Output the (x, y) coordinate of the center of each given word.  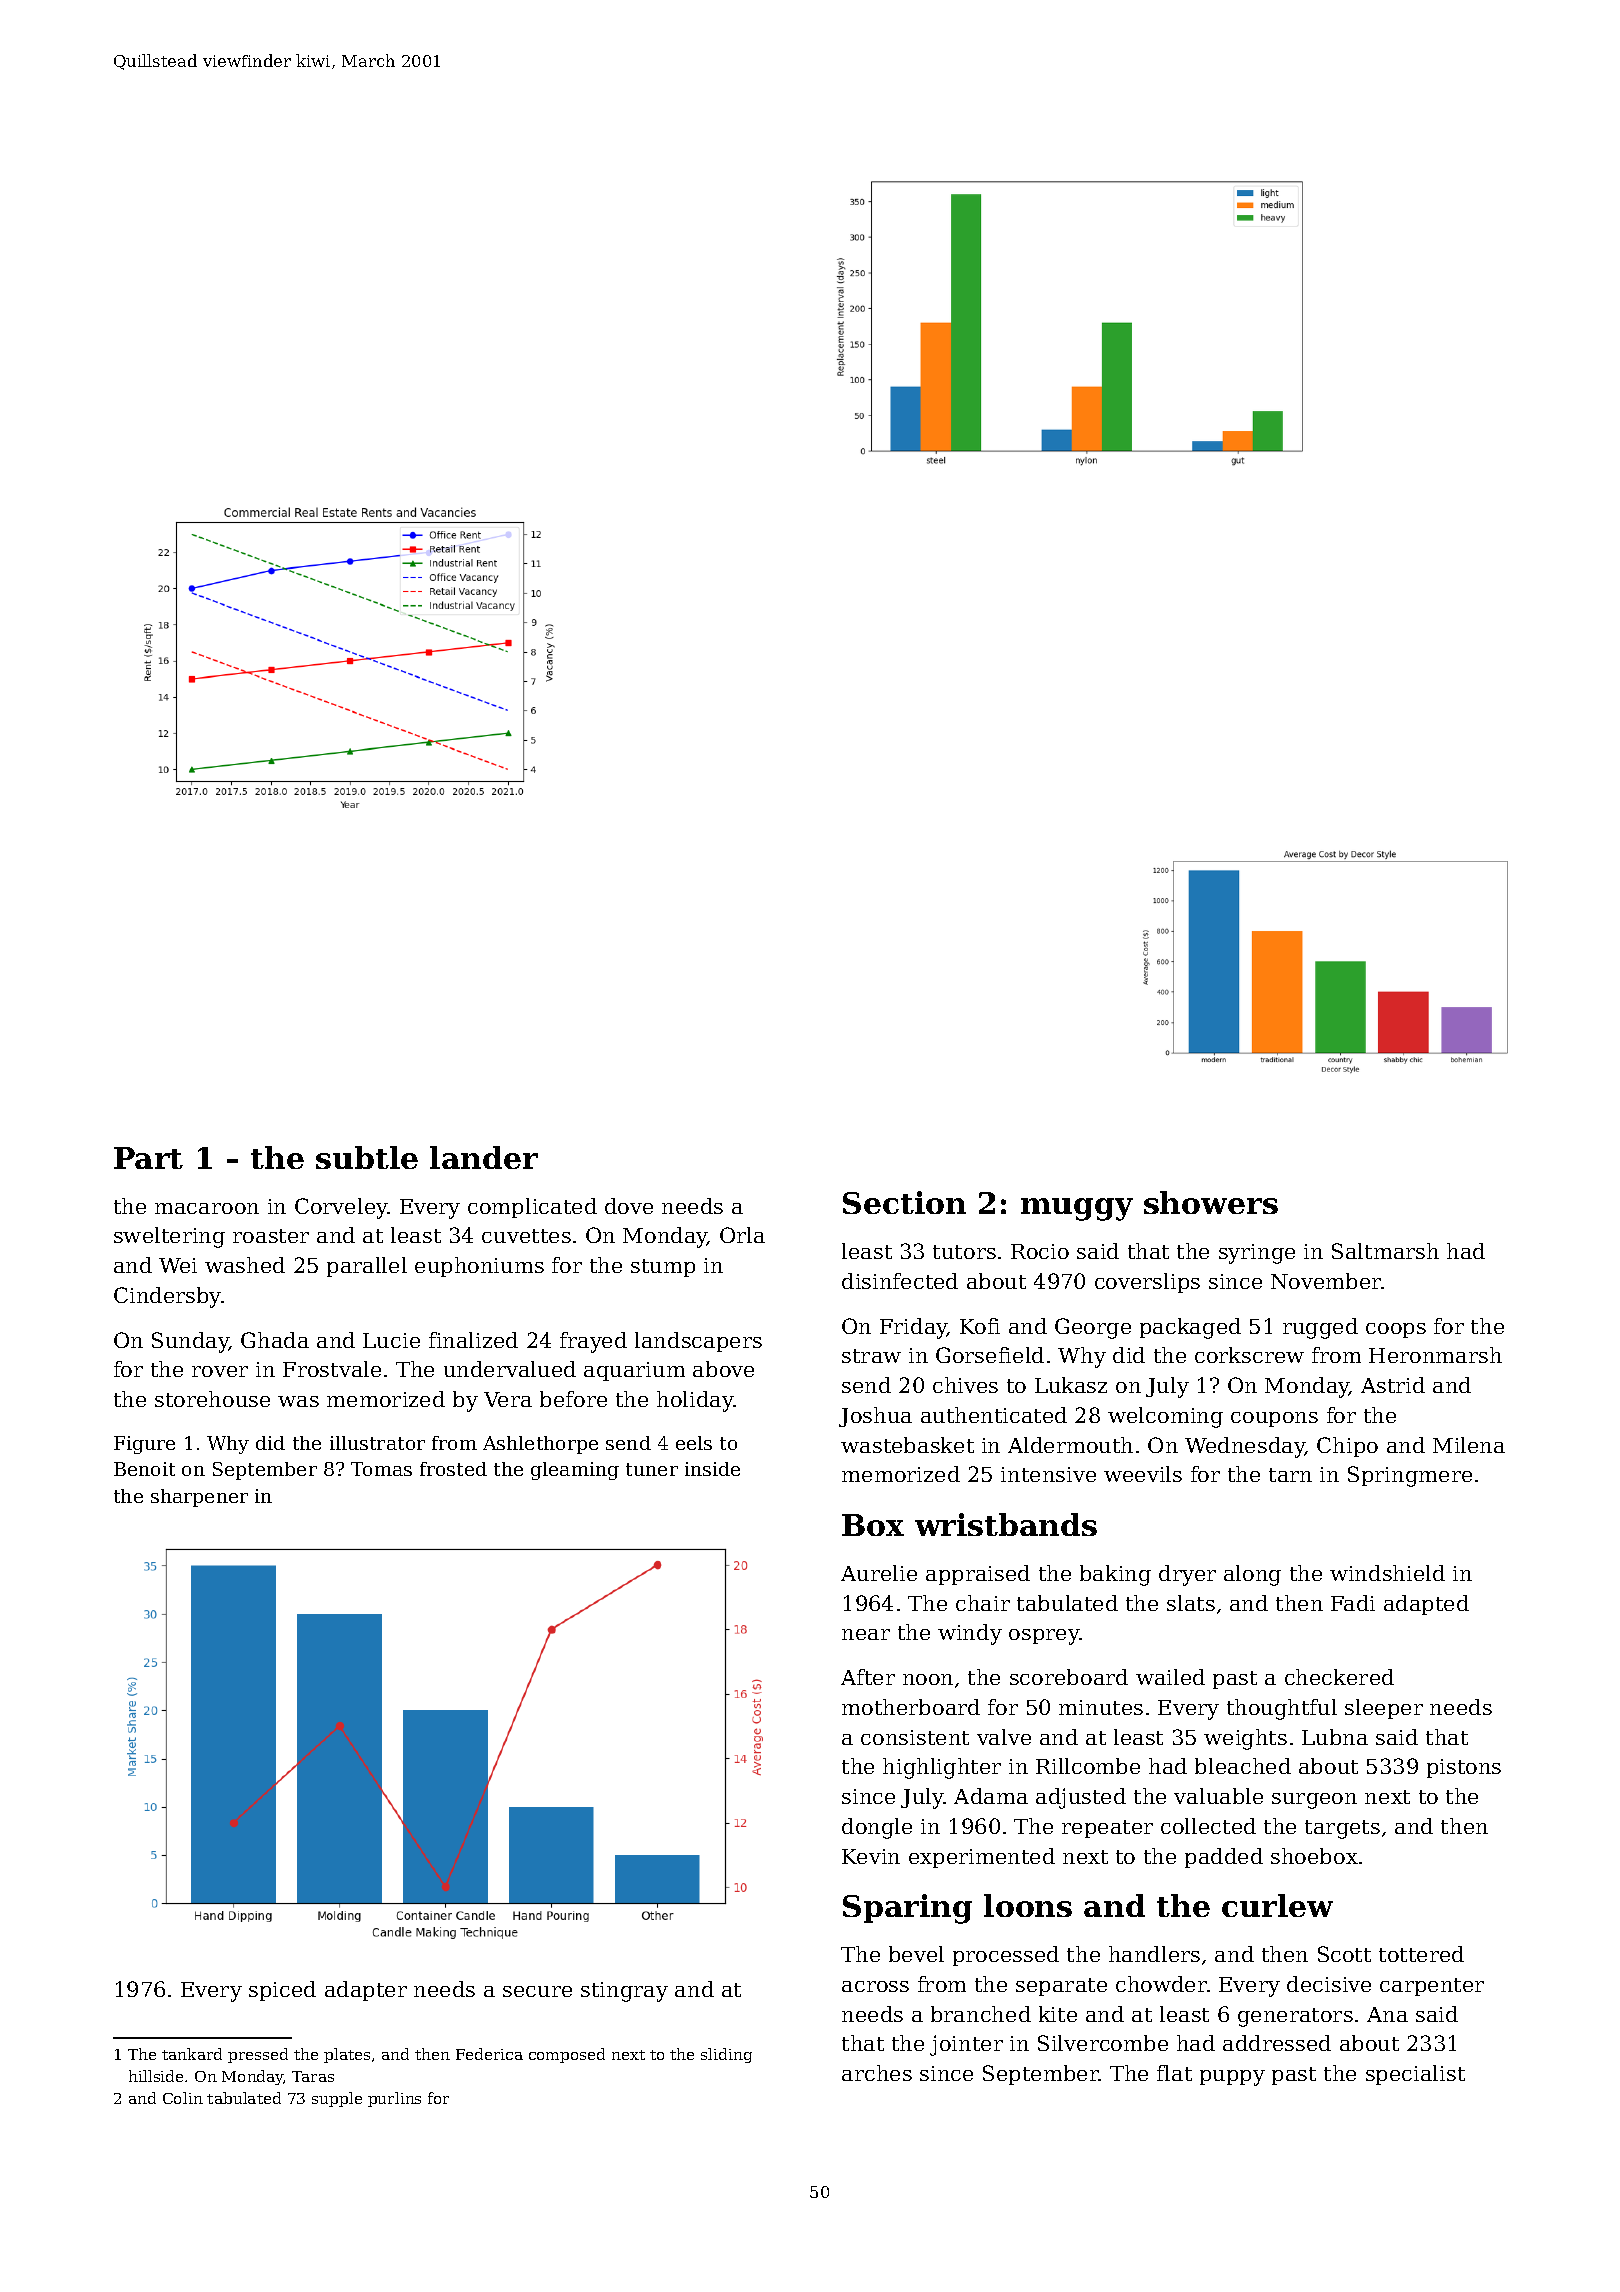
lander (484, 1157)
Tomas (381, 1469)
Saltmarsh (1385, 1251)
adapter (366, 1991)
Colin (183, 2098)
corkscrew (1249, 1355)
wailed (1170, 1677)
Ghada (275, 1340)
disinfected (900, 1281)
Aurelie (879, 1573)
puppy (1232, 2078)
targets (1342, 1829)
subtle (367, 1157)
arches (877, 2073)
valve (1004, 1737)
